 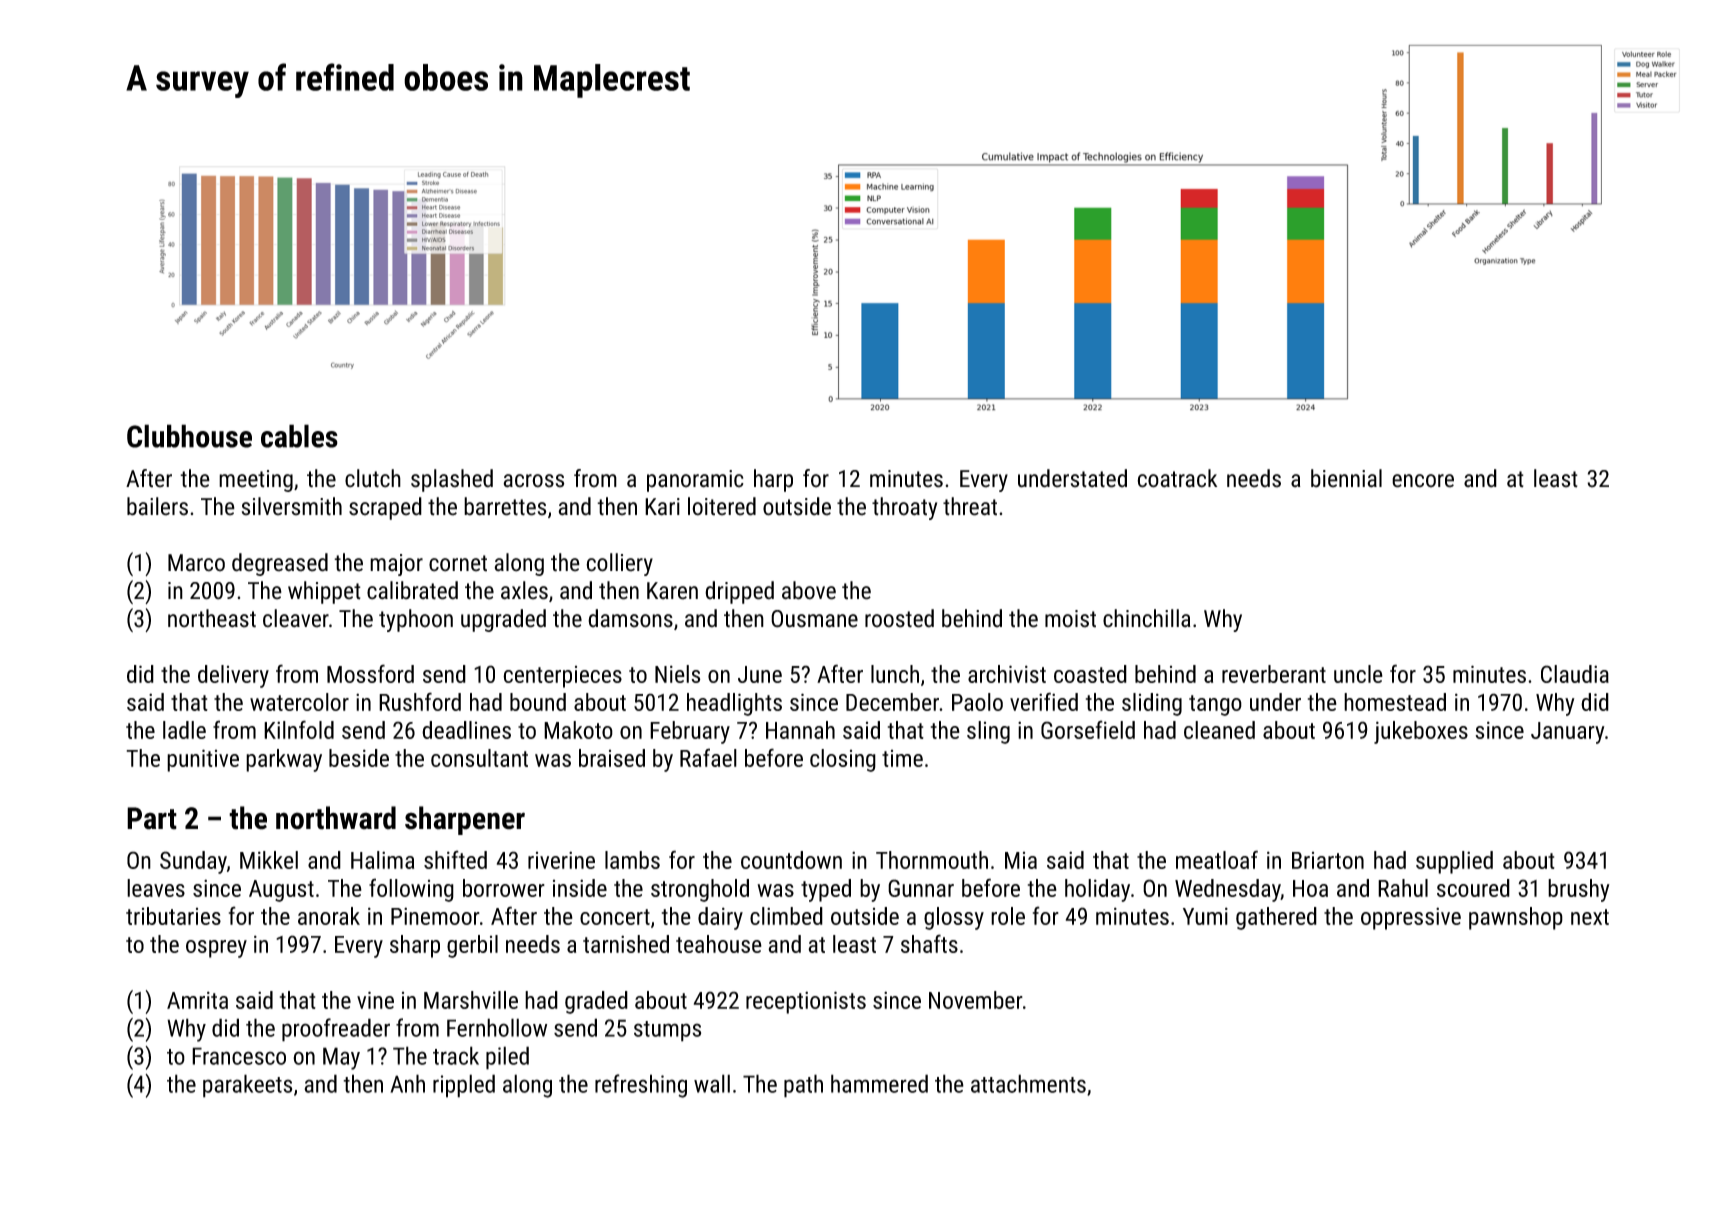 I want to click on delivery, so click(x=233, y=676).
